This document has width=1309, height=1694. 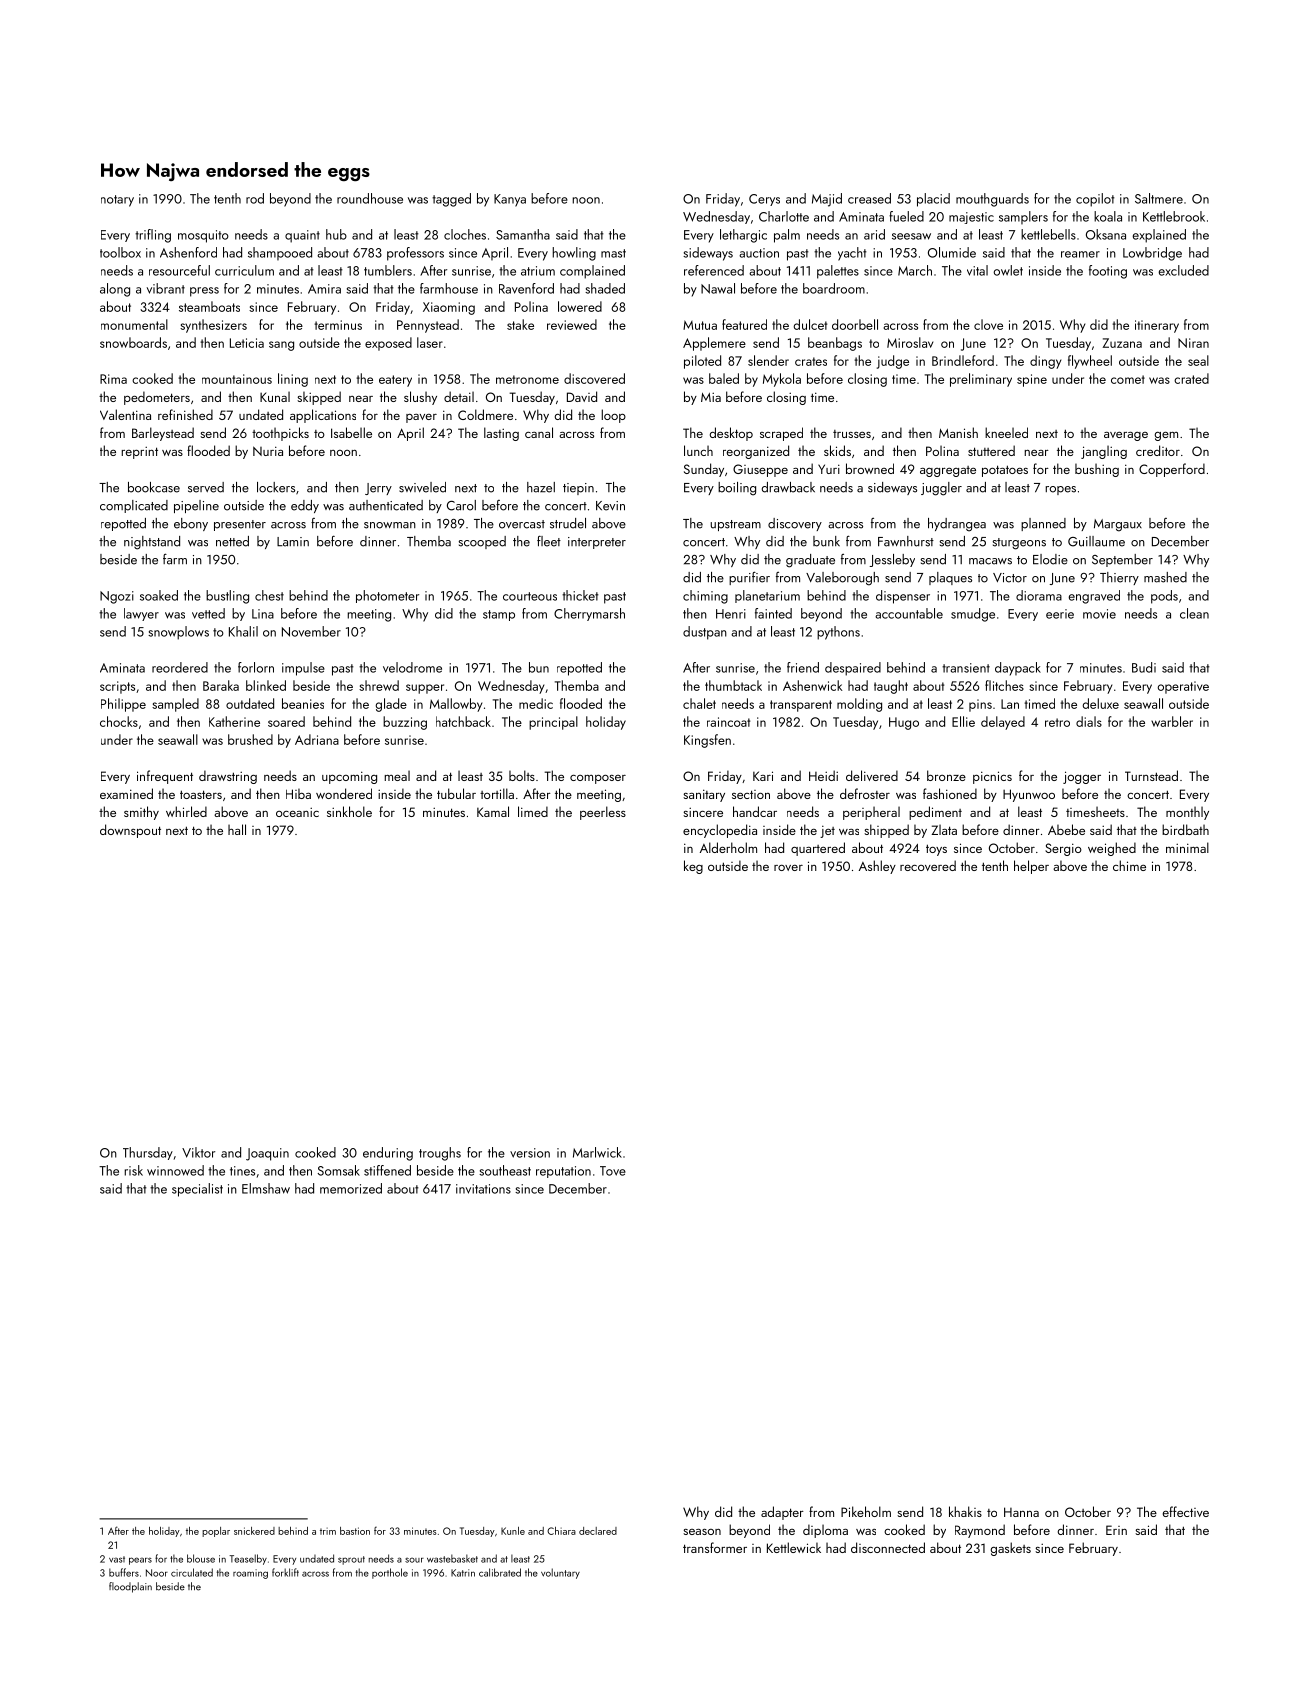 What do you see at coordinates (1031, 867) in the document?
I see `helper` at bounding box center [1031, 867].
